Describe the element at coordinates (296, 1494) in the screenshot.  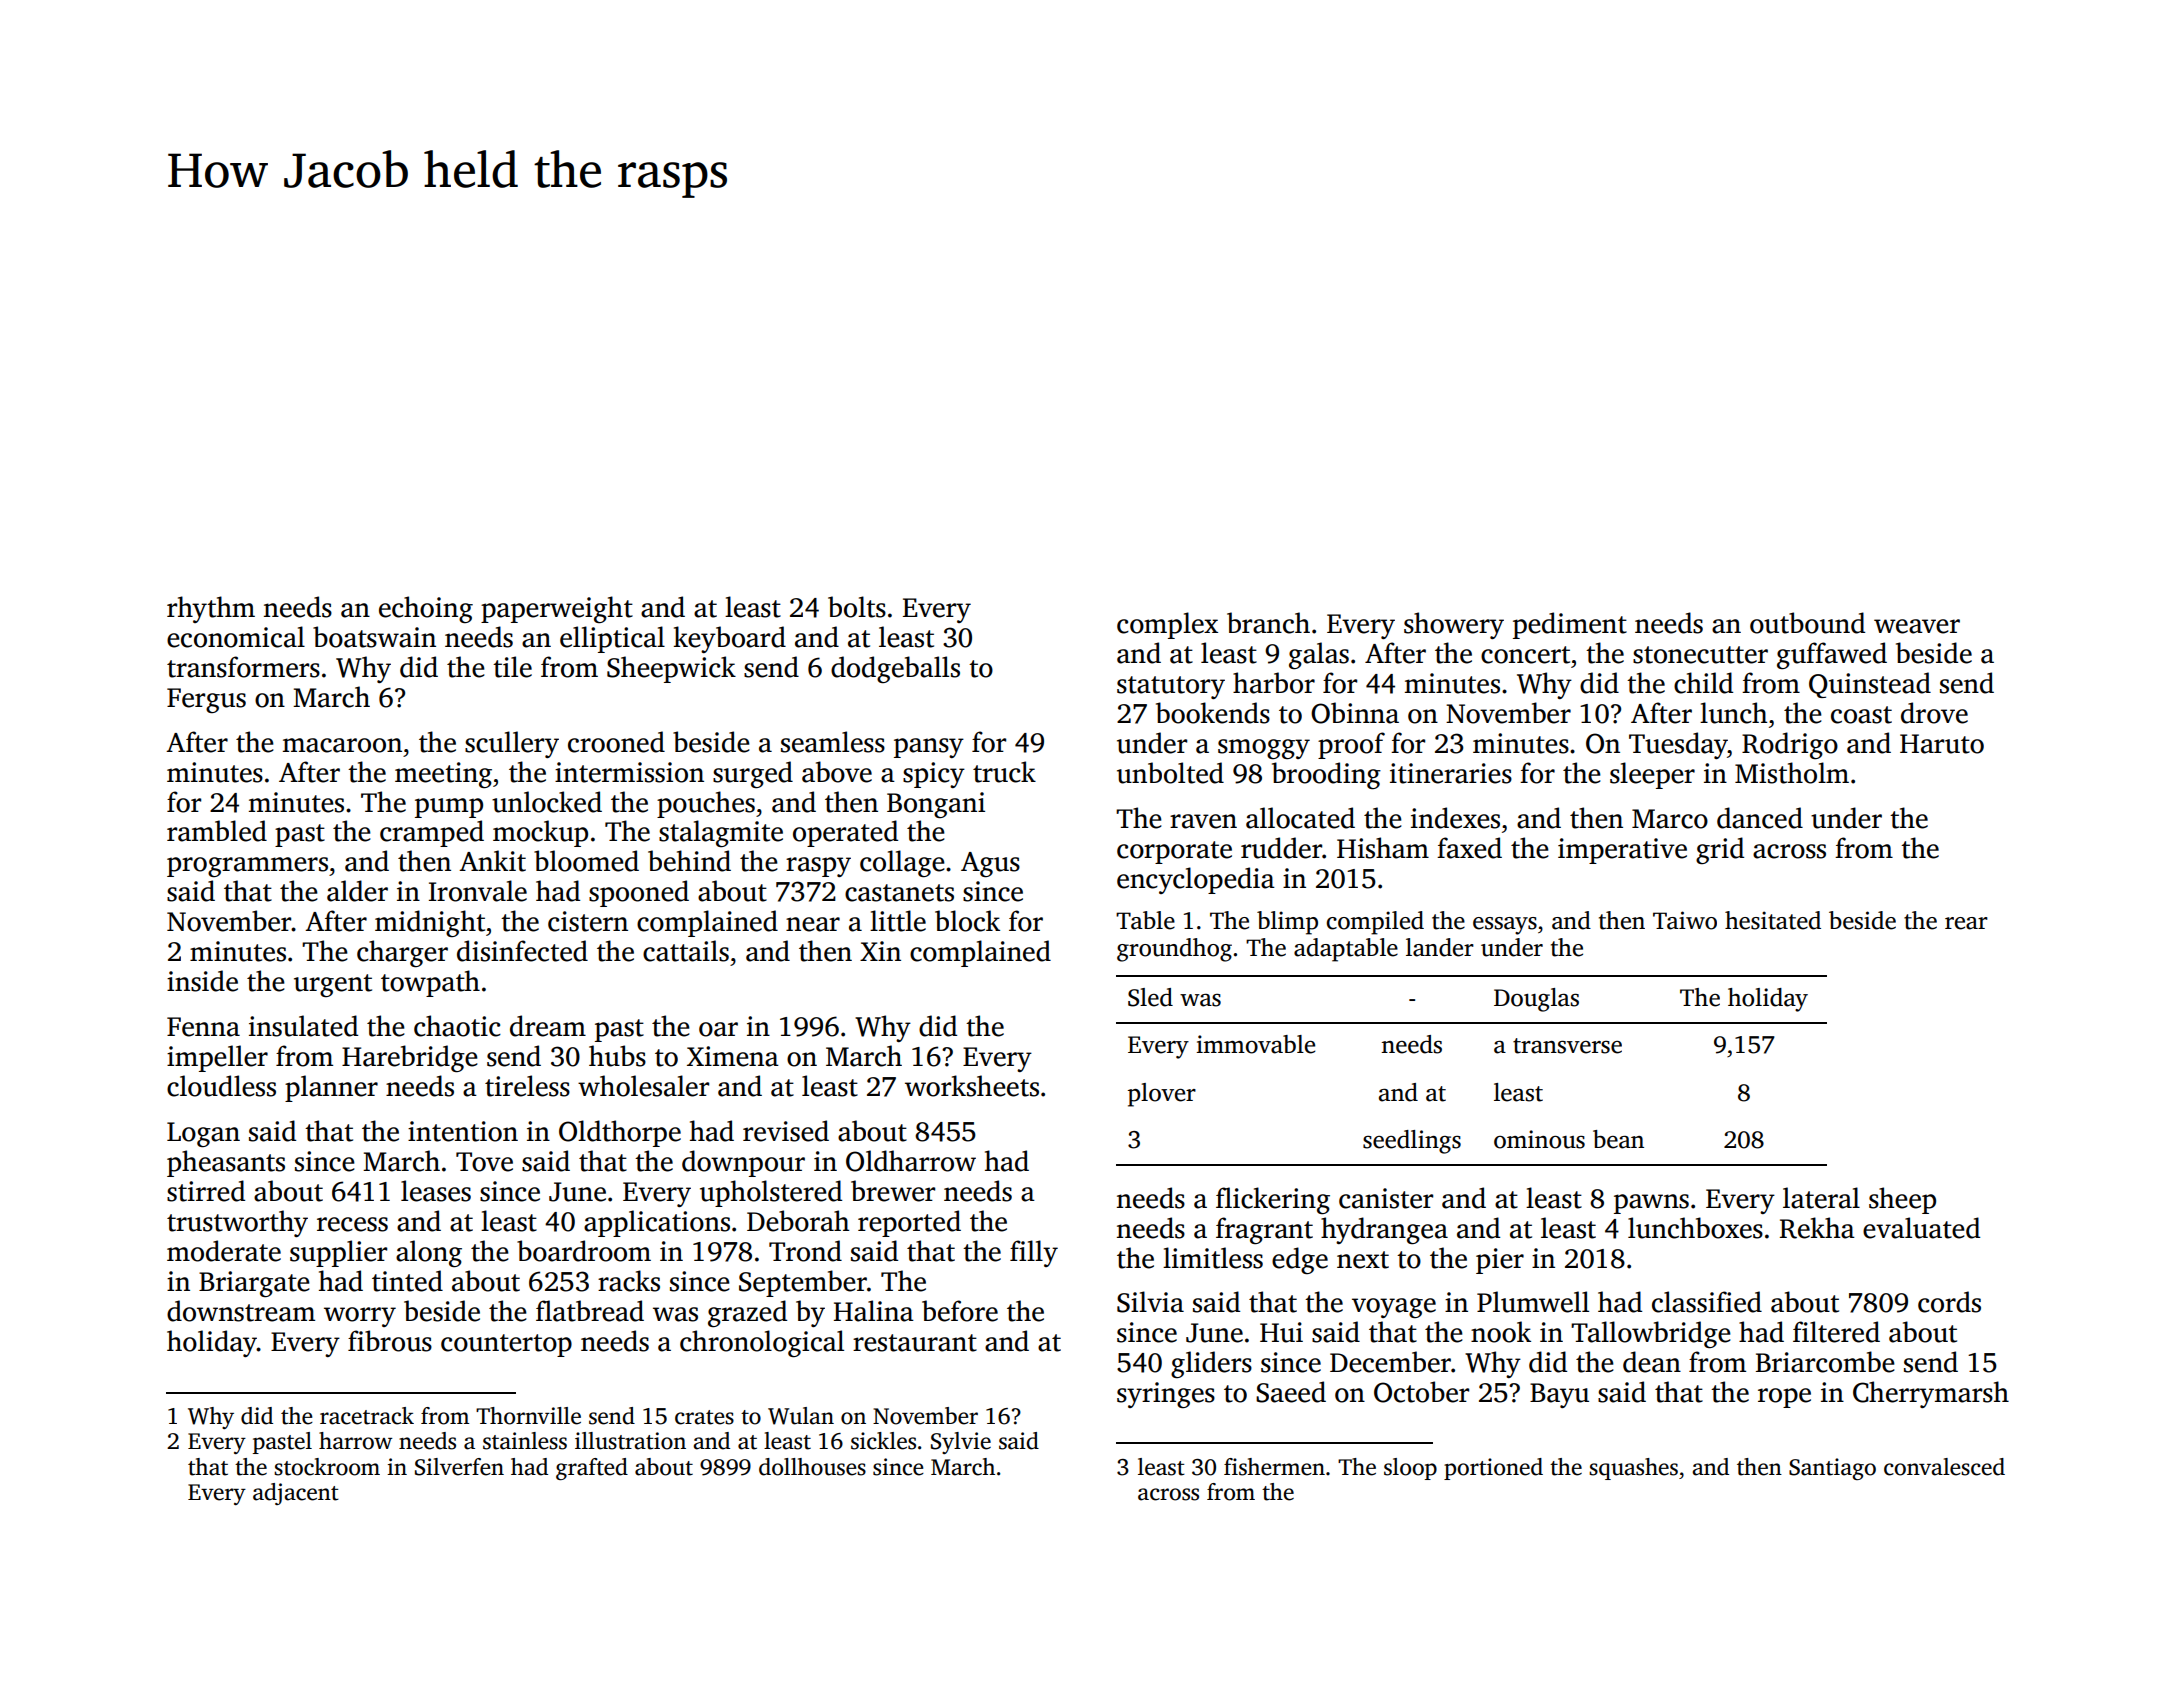
I see `adjacent` at that location.
